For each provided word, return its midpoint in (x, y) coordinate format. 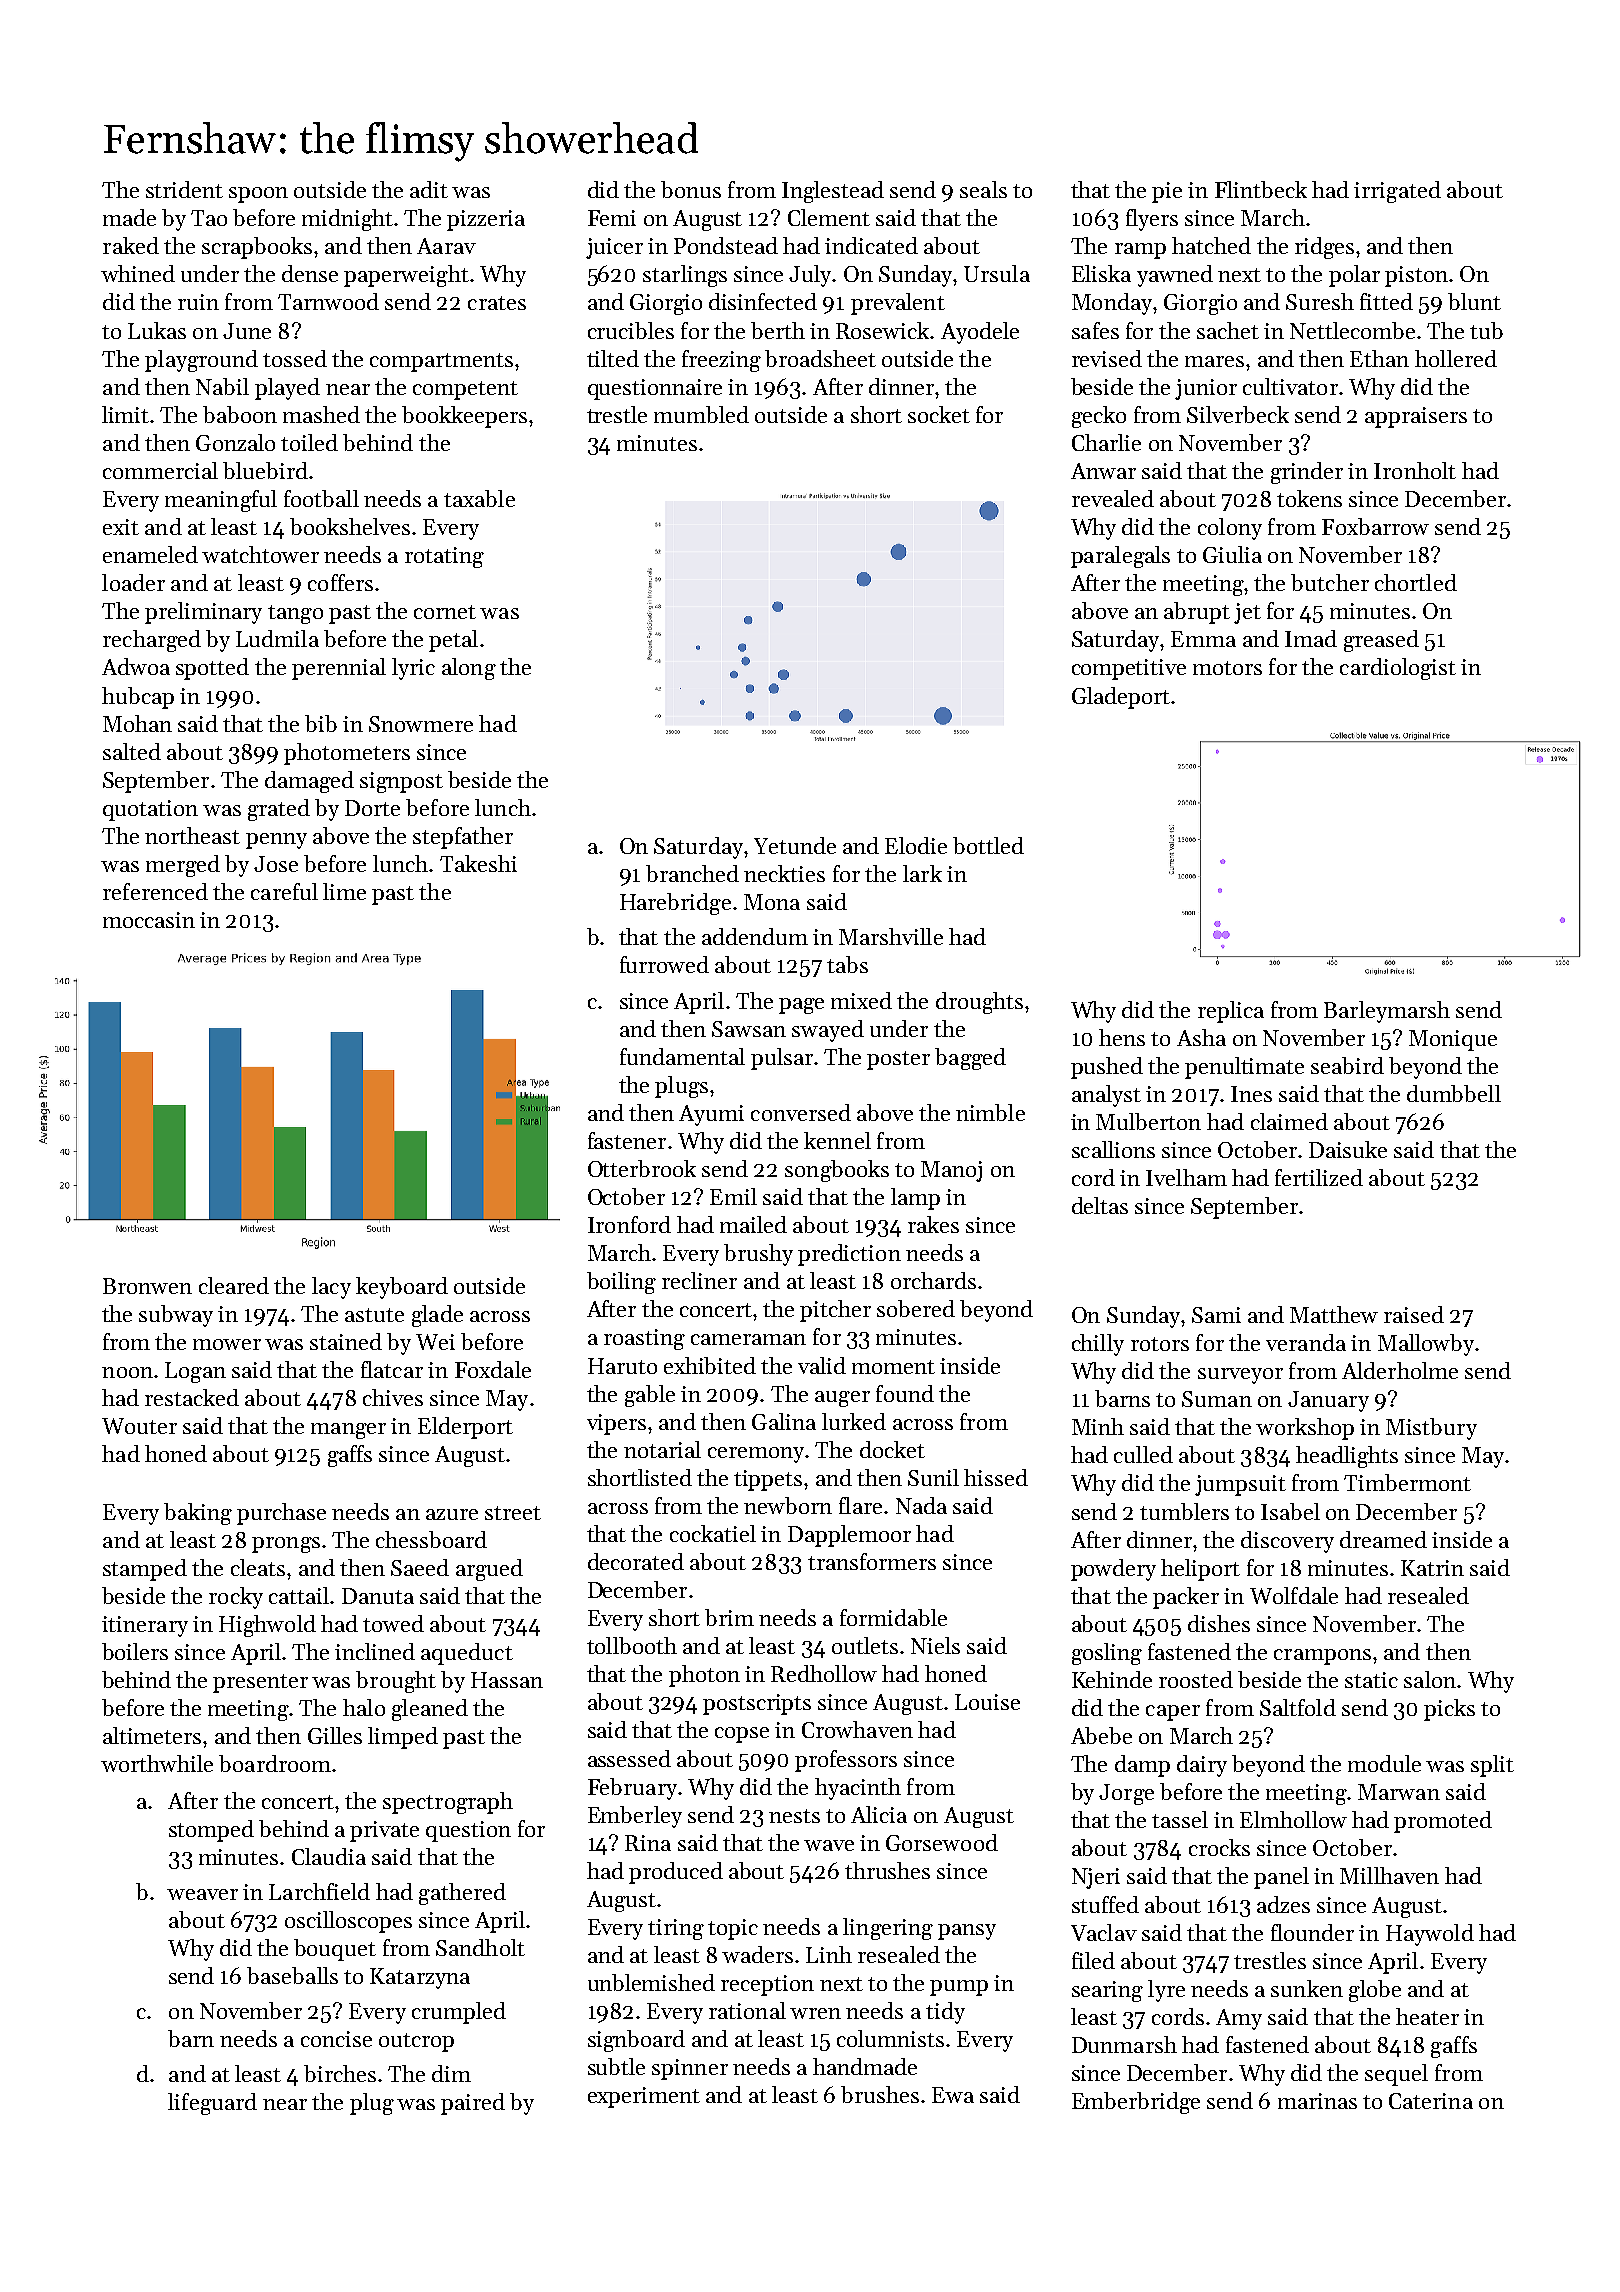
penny (276, 841)
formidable (893, 1617)
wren (815, 2013)
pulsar (782, 1059)
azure (452, 1514)
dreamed (1383, 1539)
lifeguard (212, 2104)
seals (983, 189)
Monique (1453, 1040)
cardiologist (1398, 669)
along (469, 669)
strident (184, 189)
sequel (1396, 2075)
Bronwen (147, 1286)
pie (1167, 192)
